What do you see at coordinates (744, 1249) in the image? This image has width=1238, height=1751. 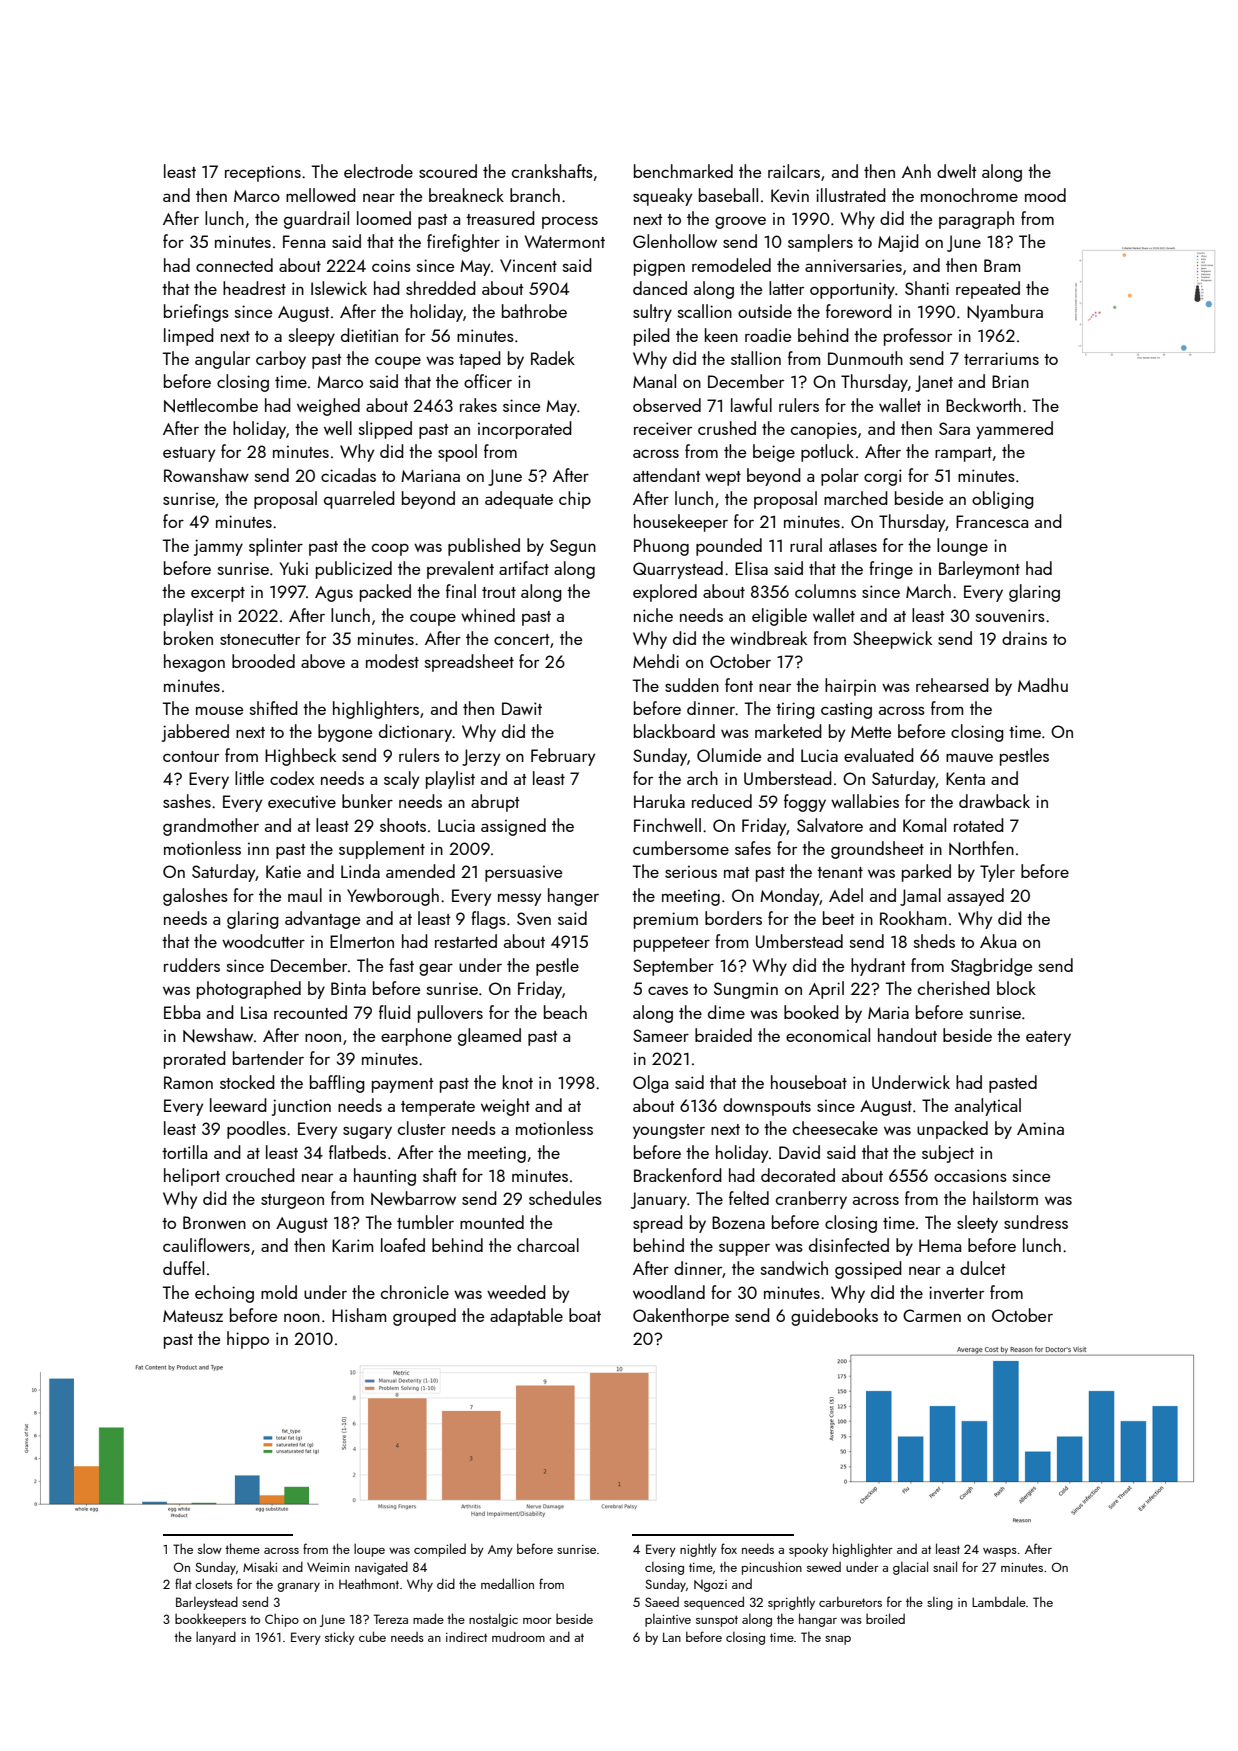 I see `supper` at bounding box center [744, 1249].
